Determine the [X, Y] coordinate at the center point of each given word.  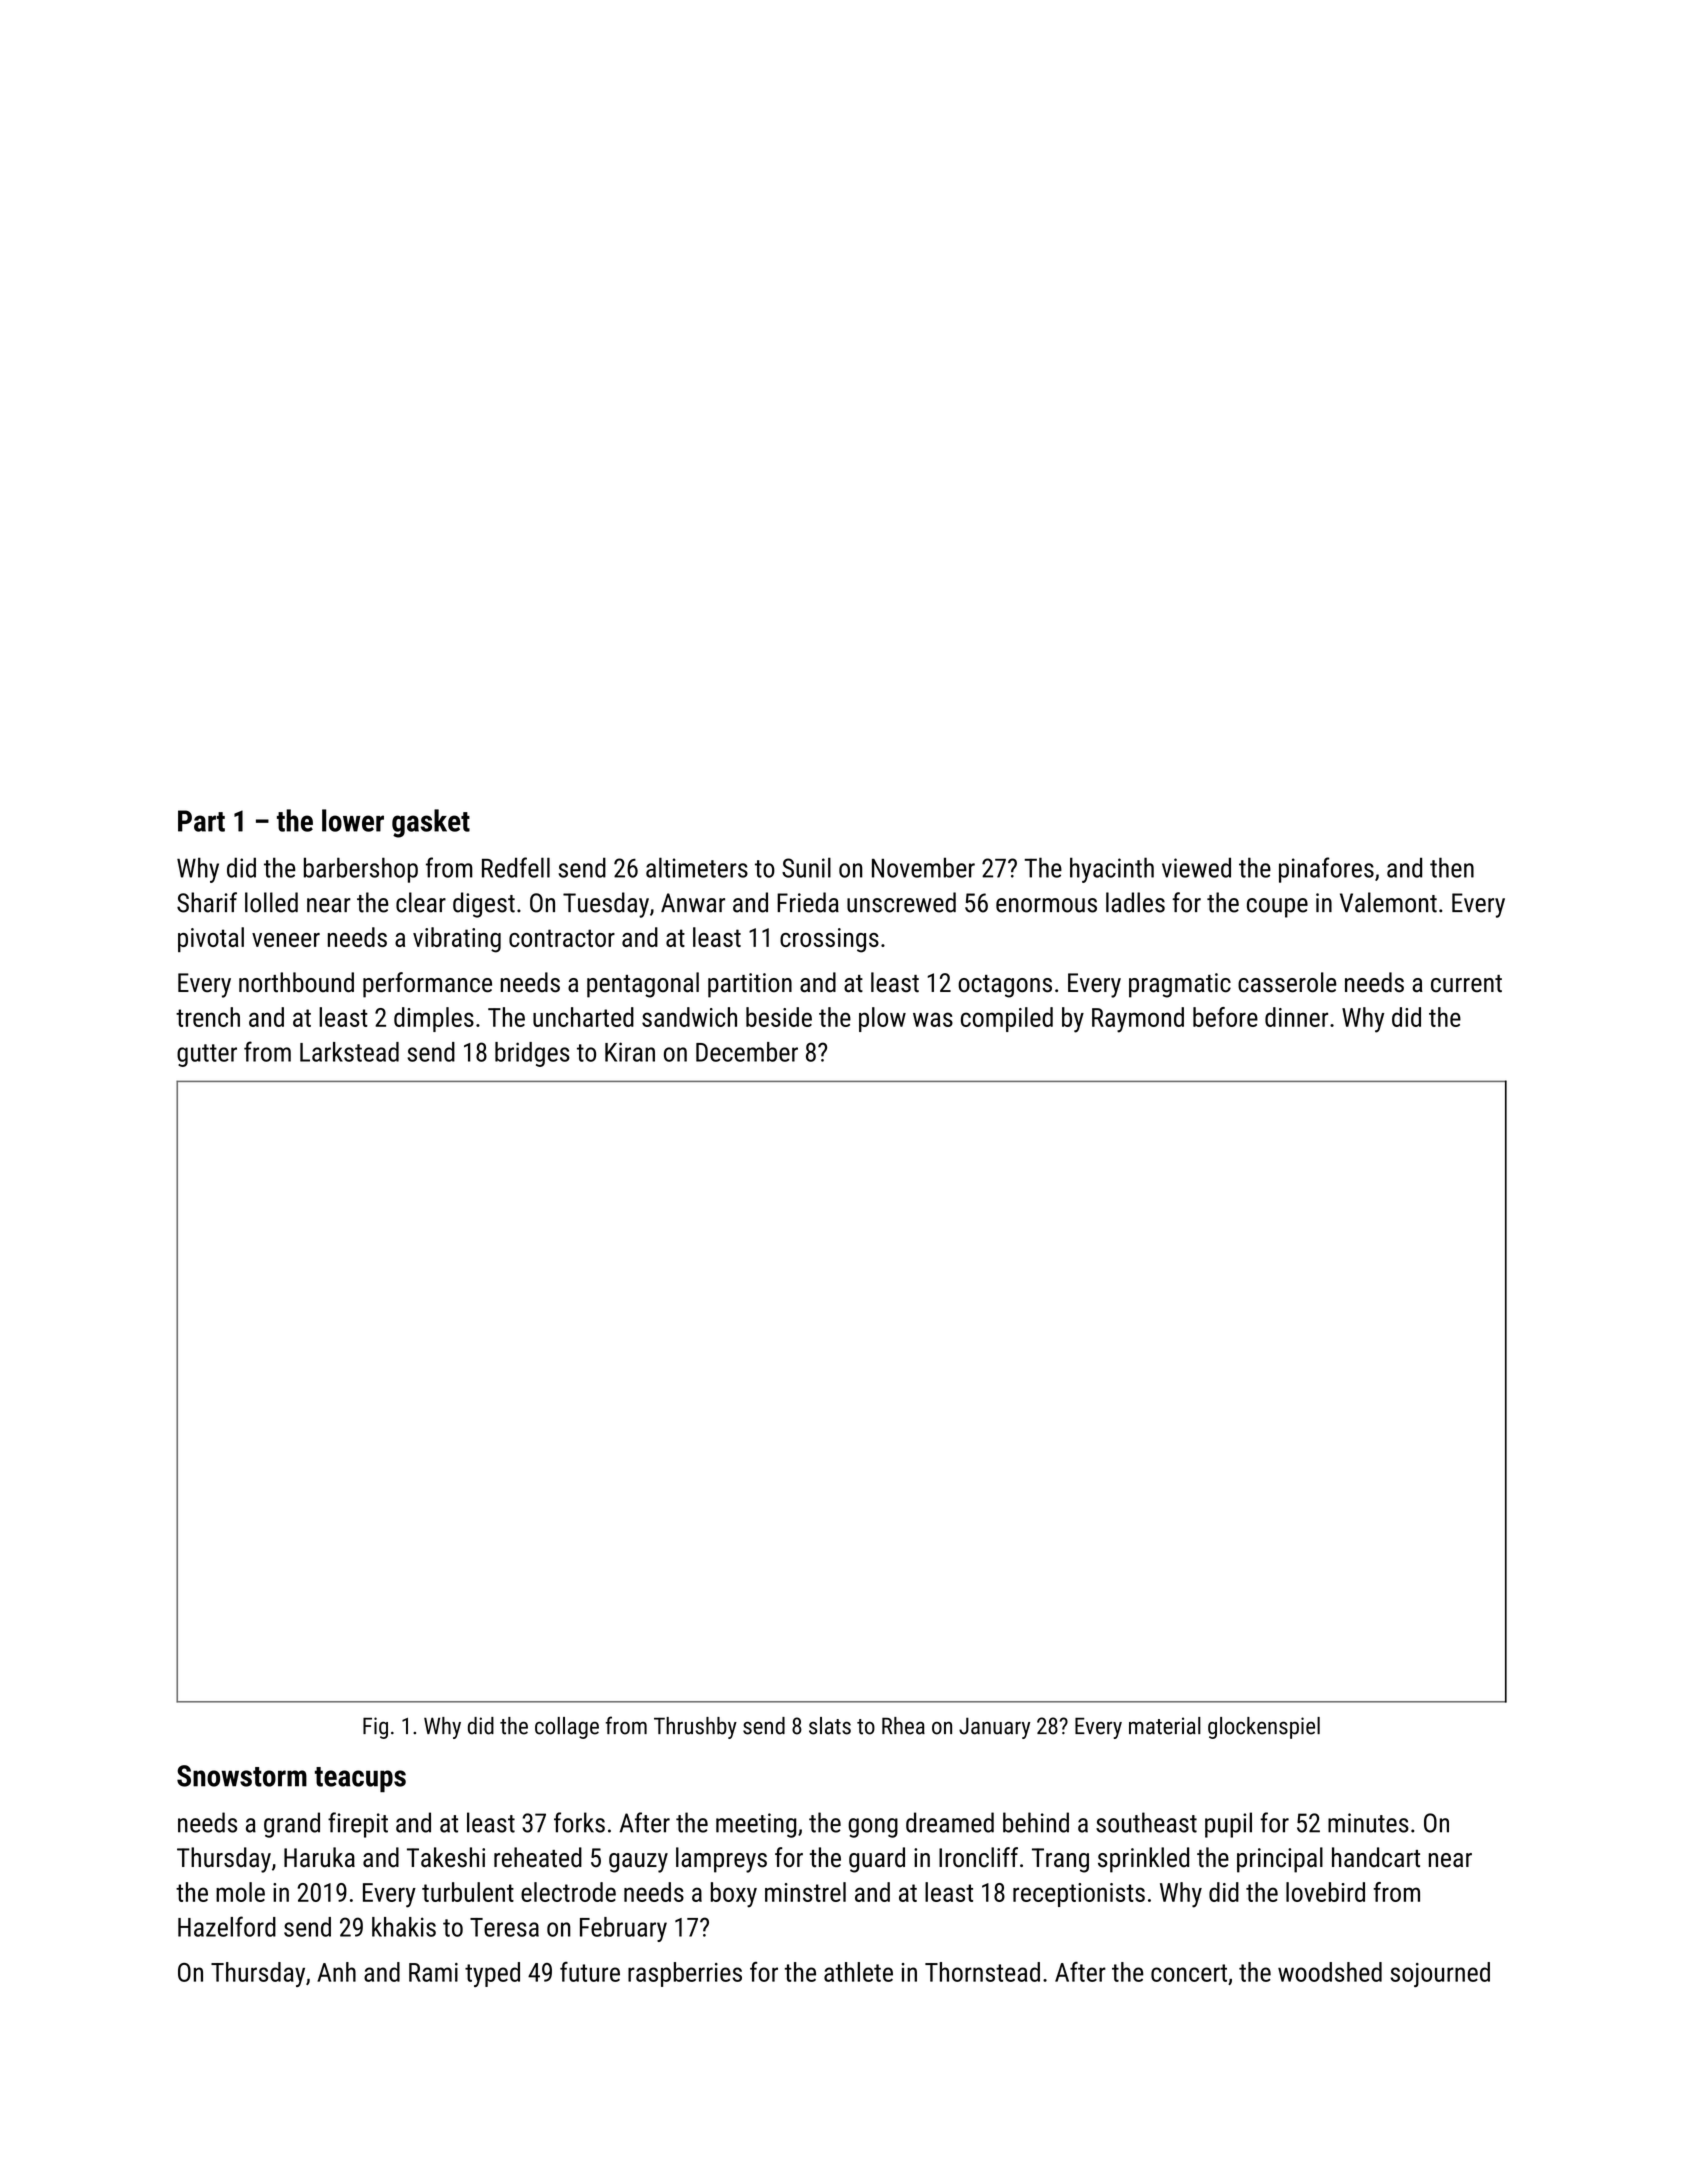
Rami [433, 1972]
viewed [1196, 867]
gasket [431, 823]
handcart [1376, 1857]
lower [353, 820]
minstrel [805, 1892]
